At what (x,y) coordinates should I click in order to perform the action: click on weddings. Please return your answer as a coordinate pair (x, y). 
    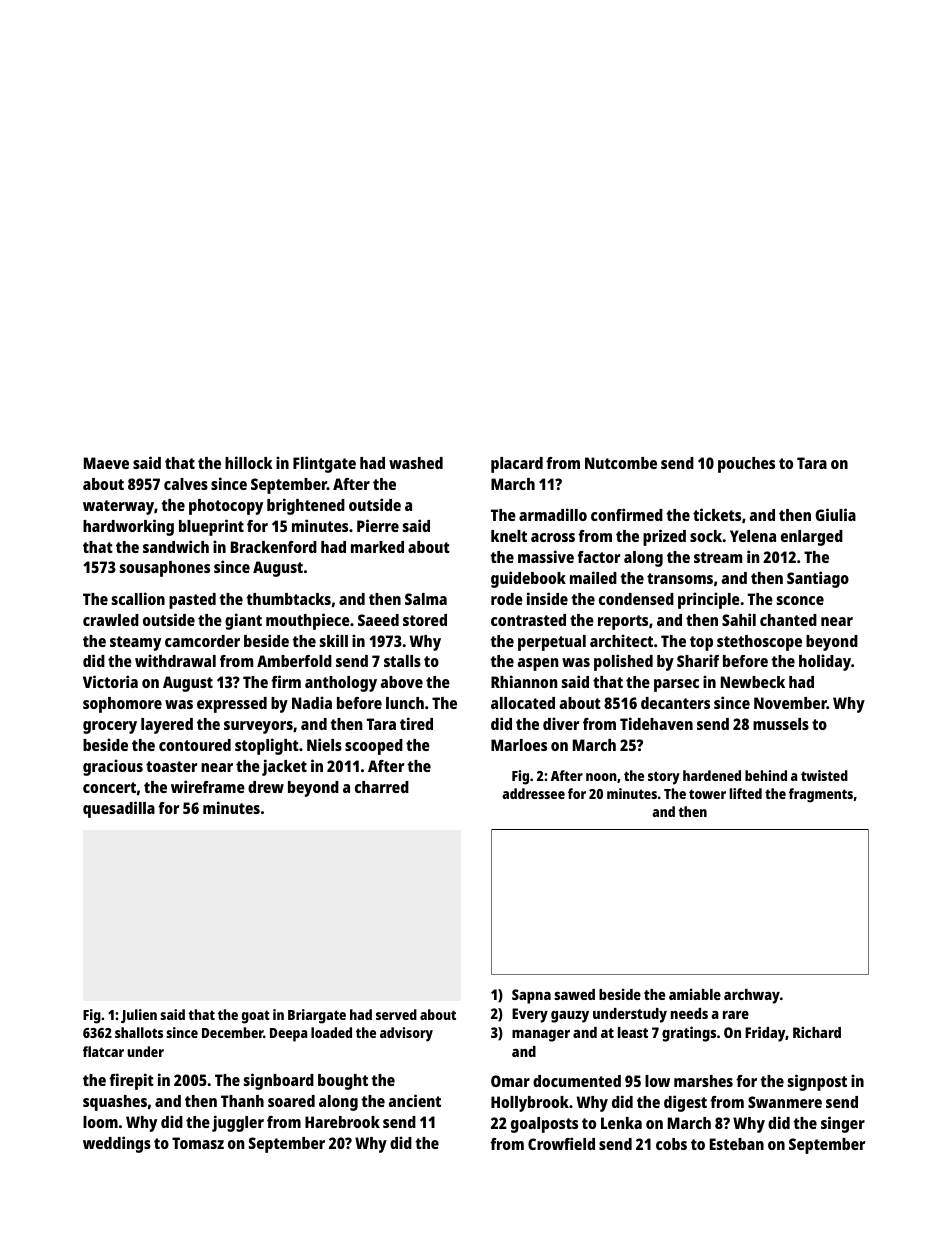
    Looking at the image, I should click on (117, 1144).
